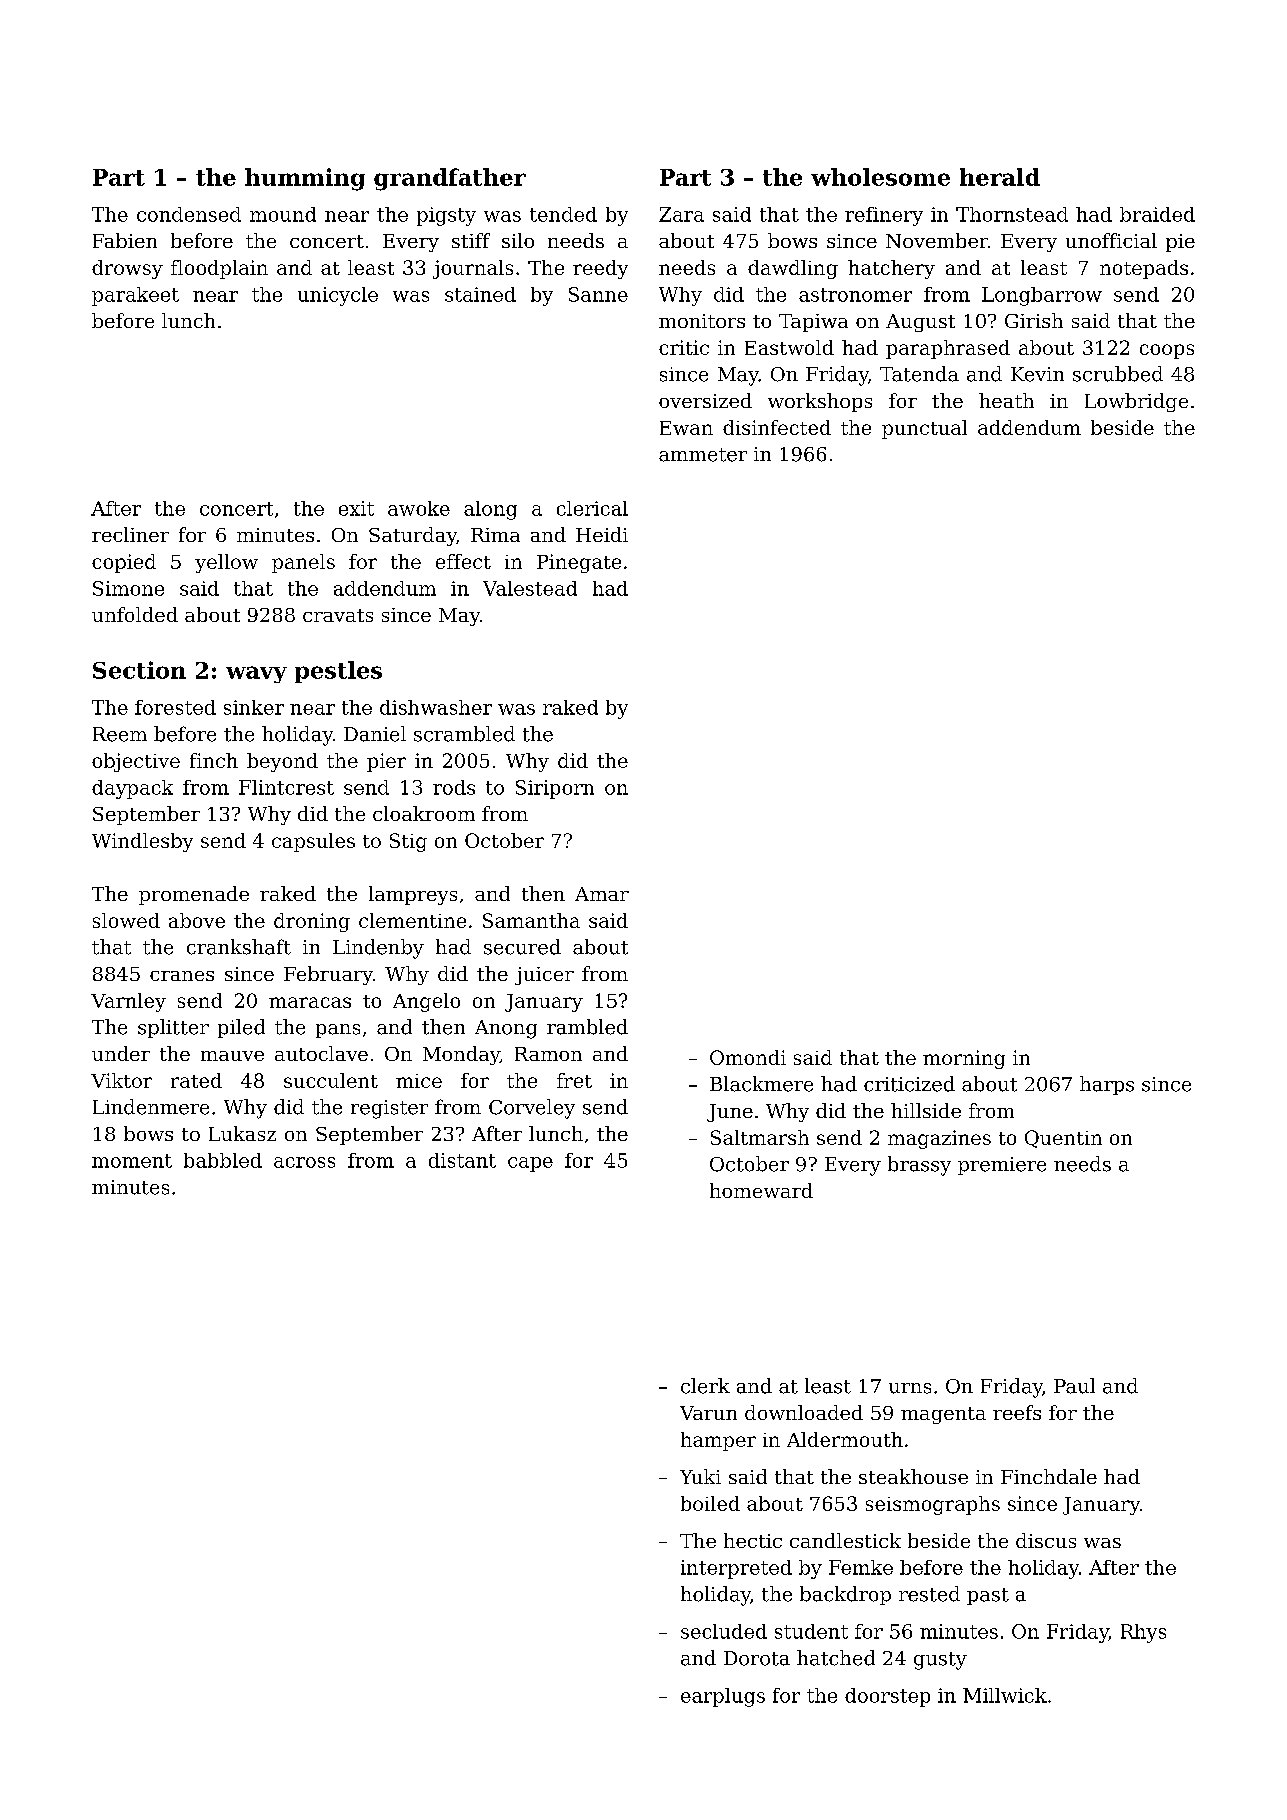 This screenshot has width=1287, height=1820. I want to click on harps, so click(1107, 1085).
